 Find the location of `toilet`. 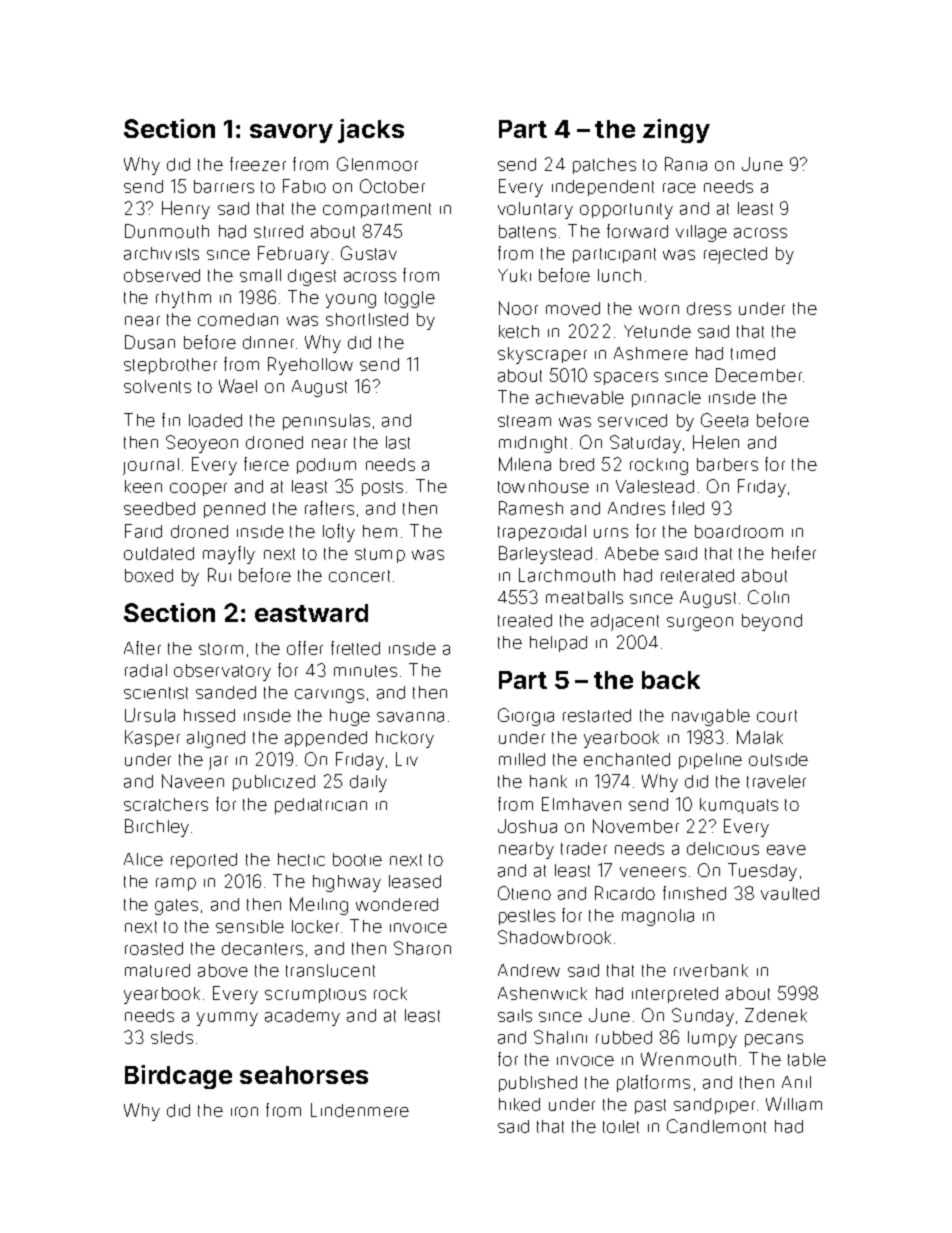

toilet is located at coordinates (621, 1126).
